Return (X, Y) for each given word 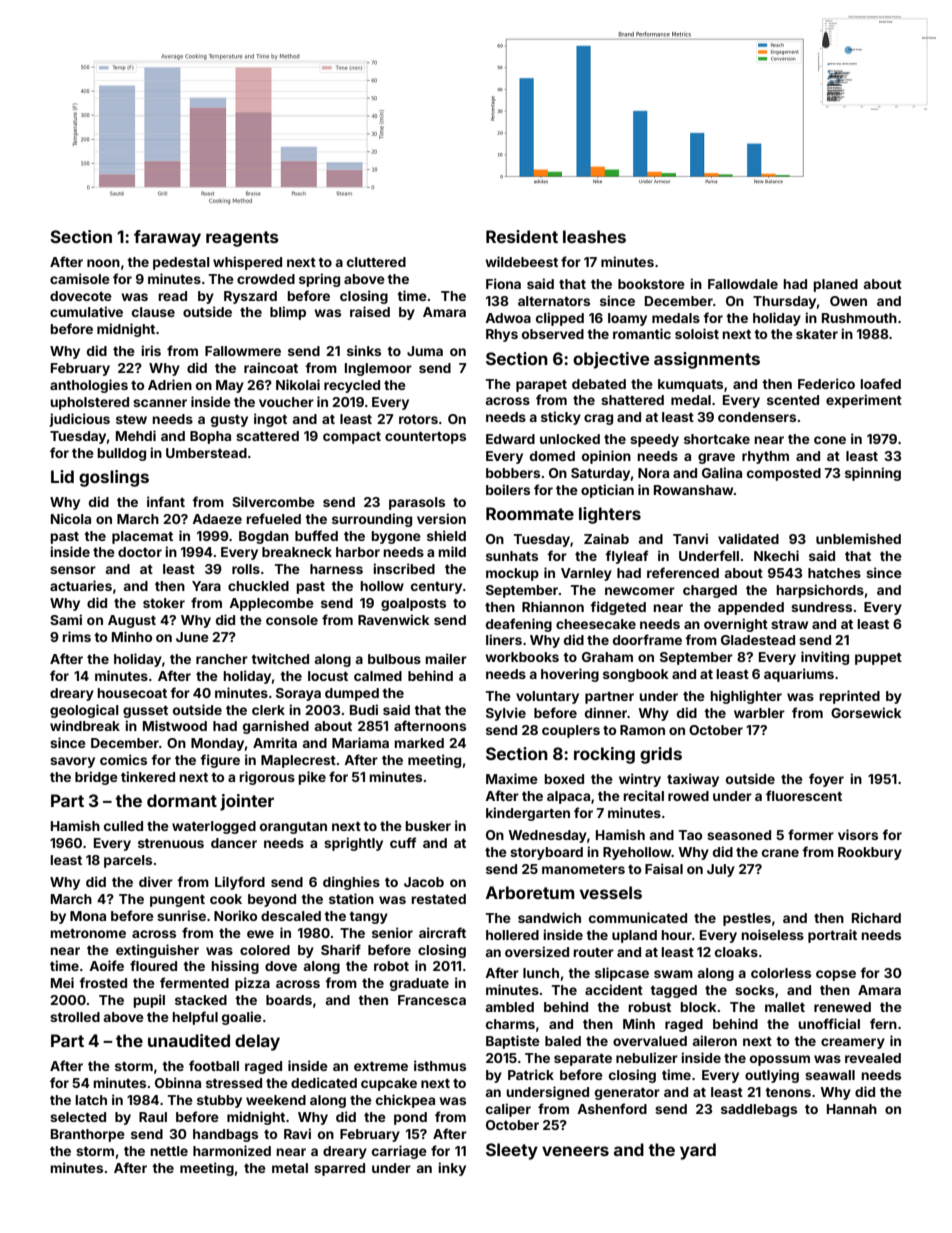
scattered (267, 436)
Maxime (512, 778)
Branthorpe (88, 1135)
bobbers (513, 473)
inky (452, 1169)
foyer (826, 780)
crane (780, 853)
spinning (873, 474)
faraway (167, 238)
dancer (234, 843)
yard (698, 1151)
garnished (276, 727)
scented (793, 400)
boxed (564, 779)
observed (553, 334)
